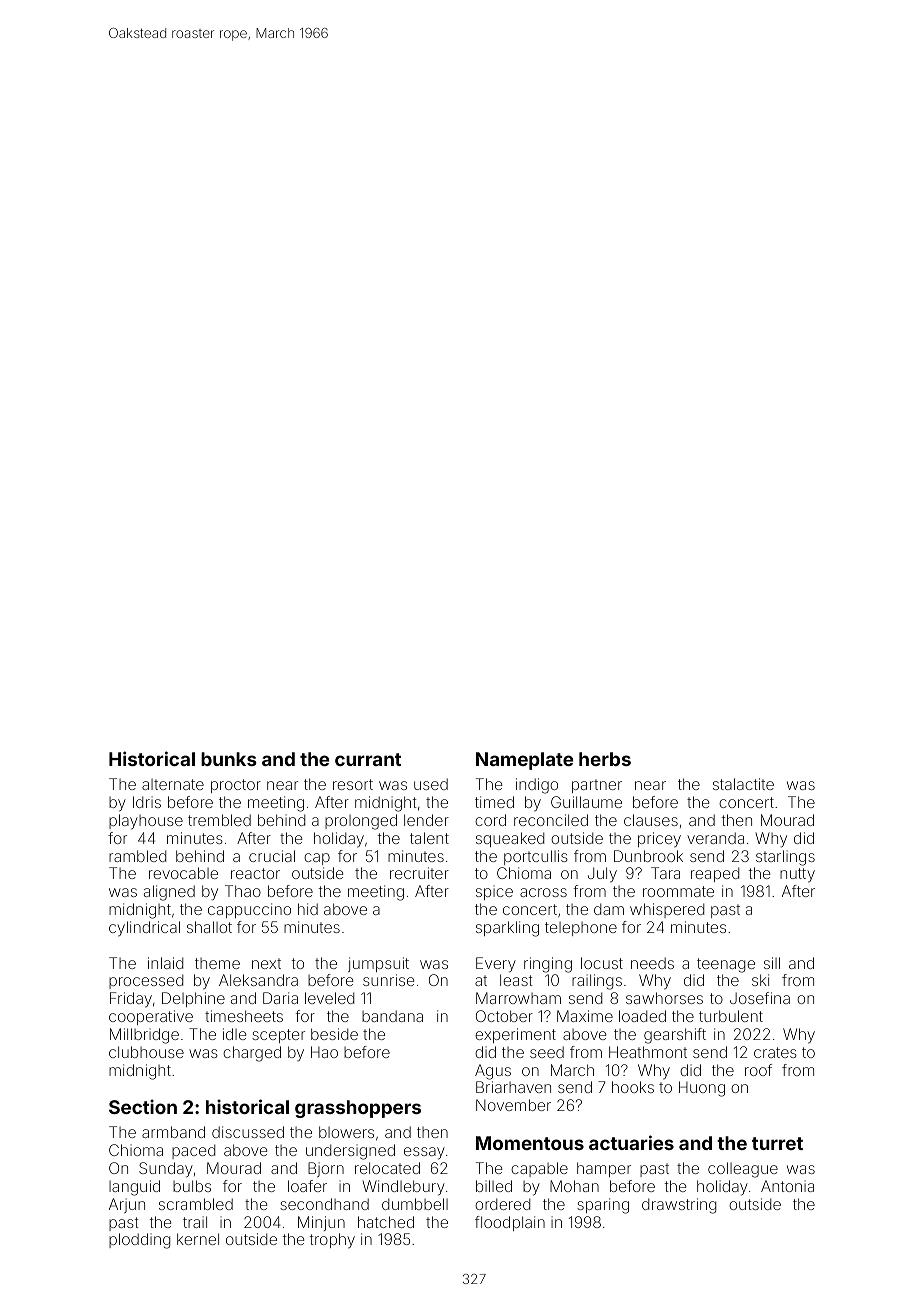 The width and height of the page is (924, 1308). What do you see at coordinates (332, 1241) in the page?
I see `trophy` at bounding box center [332, 1241].
